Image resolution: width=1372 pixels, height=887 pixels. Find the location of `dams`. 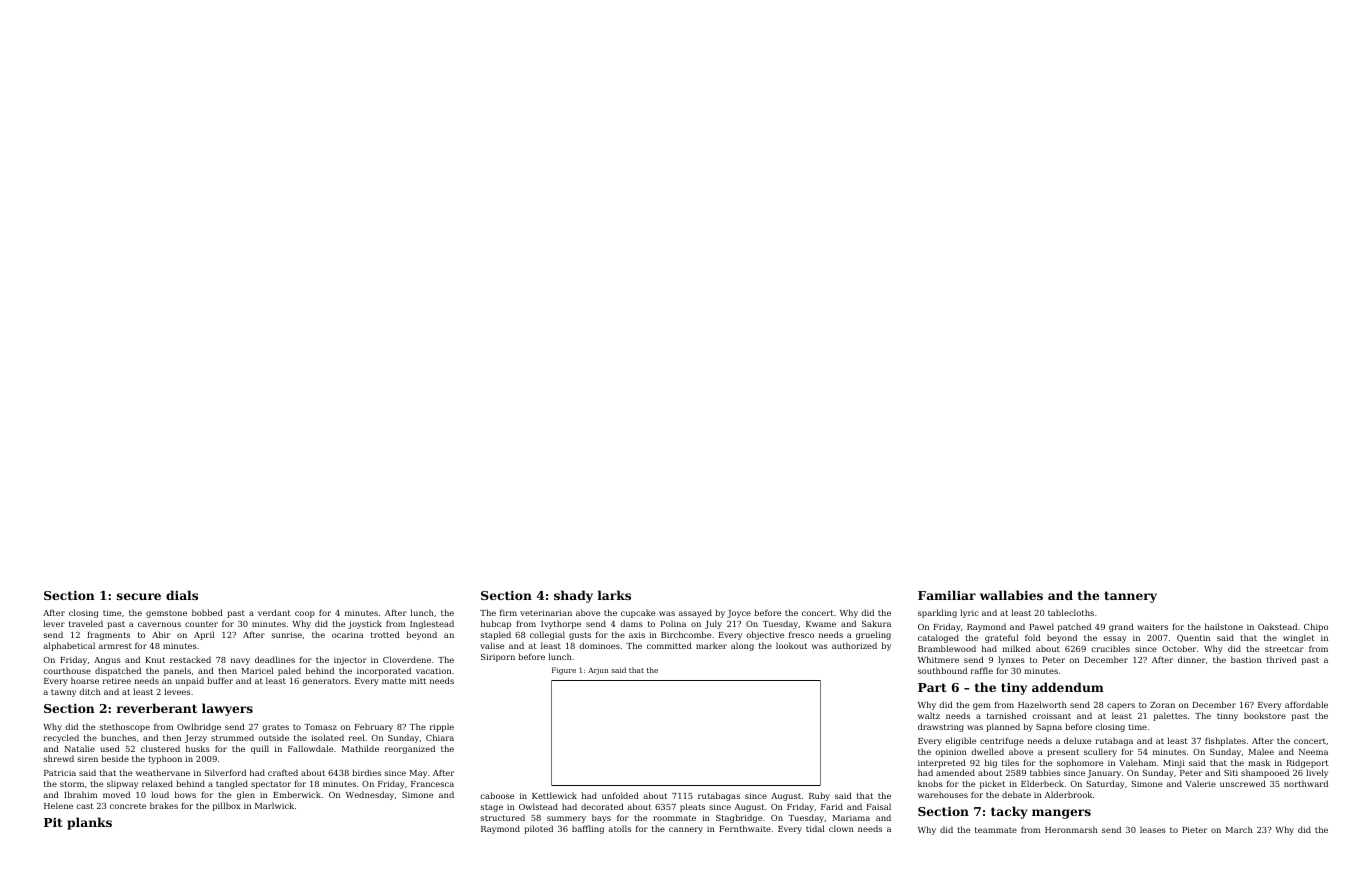

dams is located at coordinates (631, 623).
